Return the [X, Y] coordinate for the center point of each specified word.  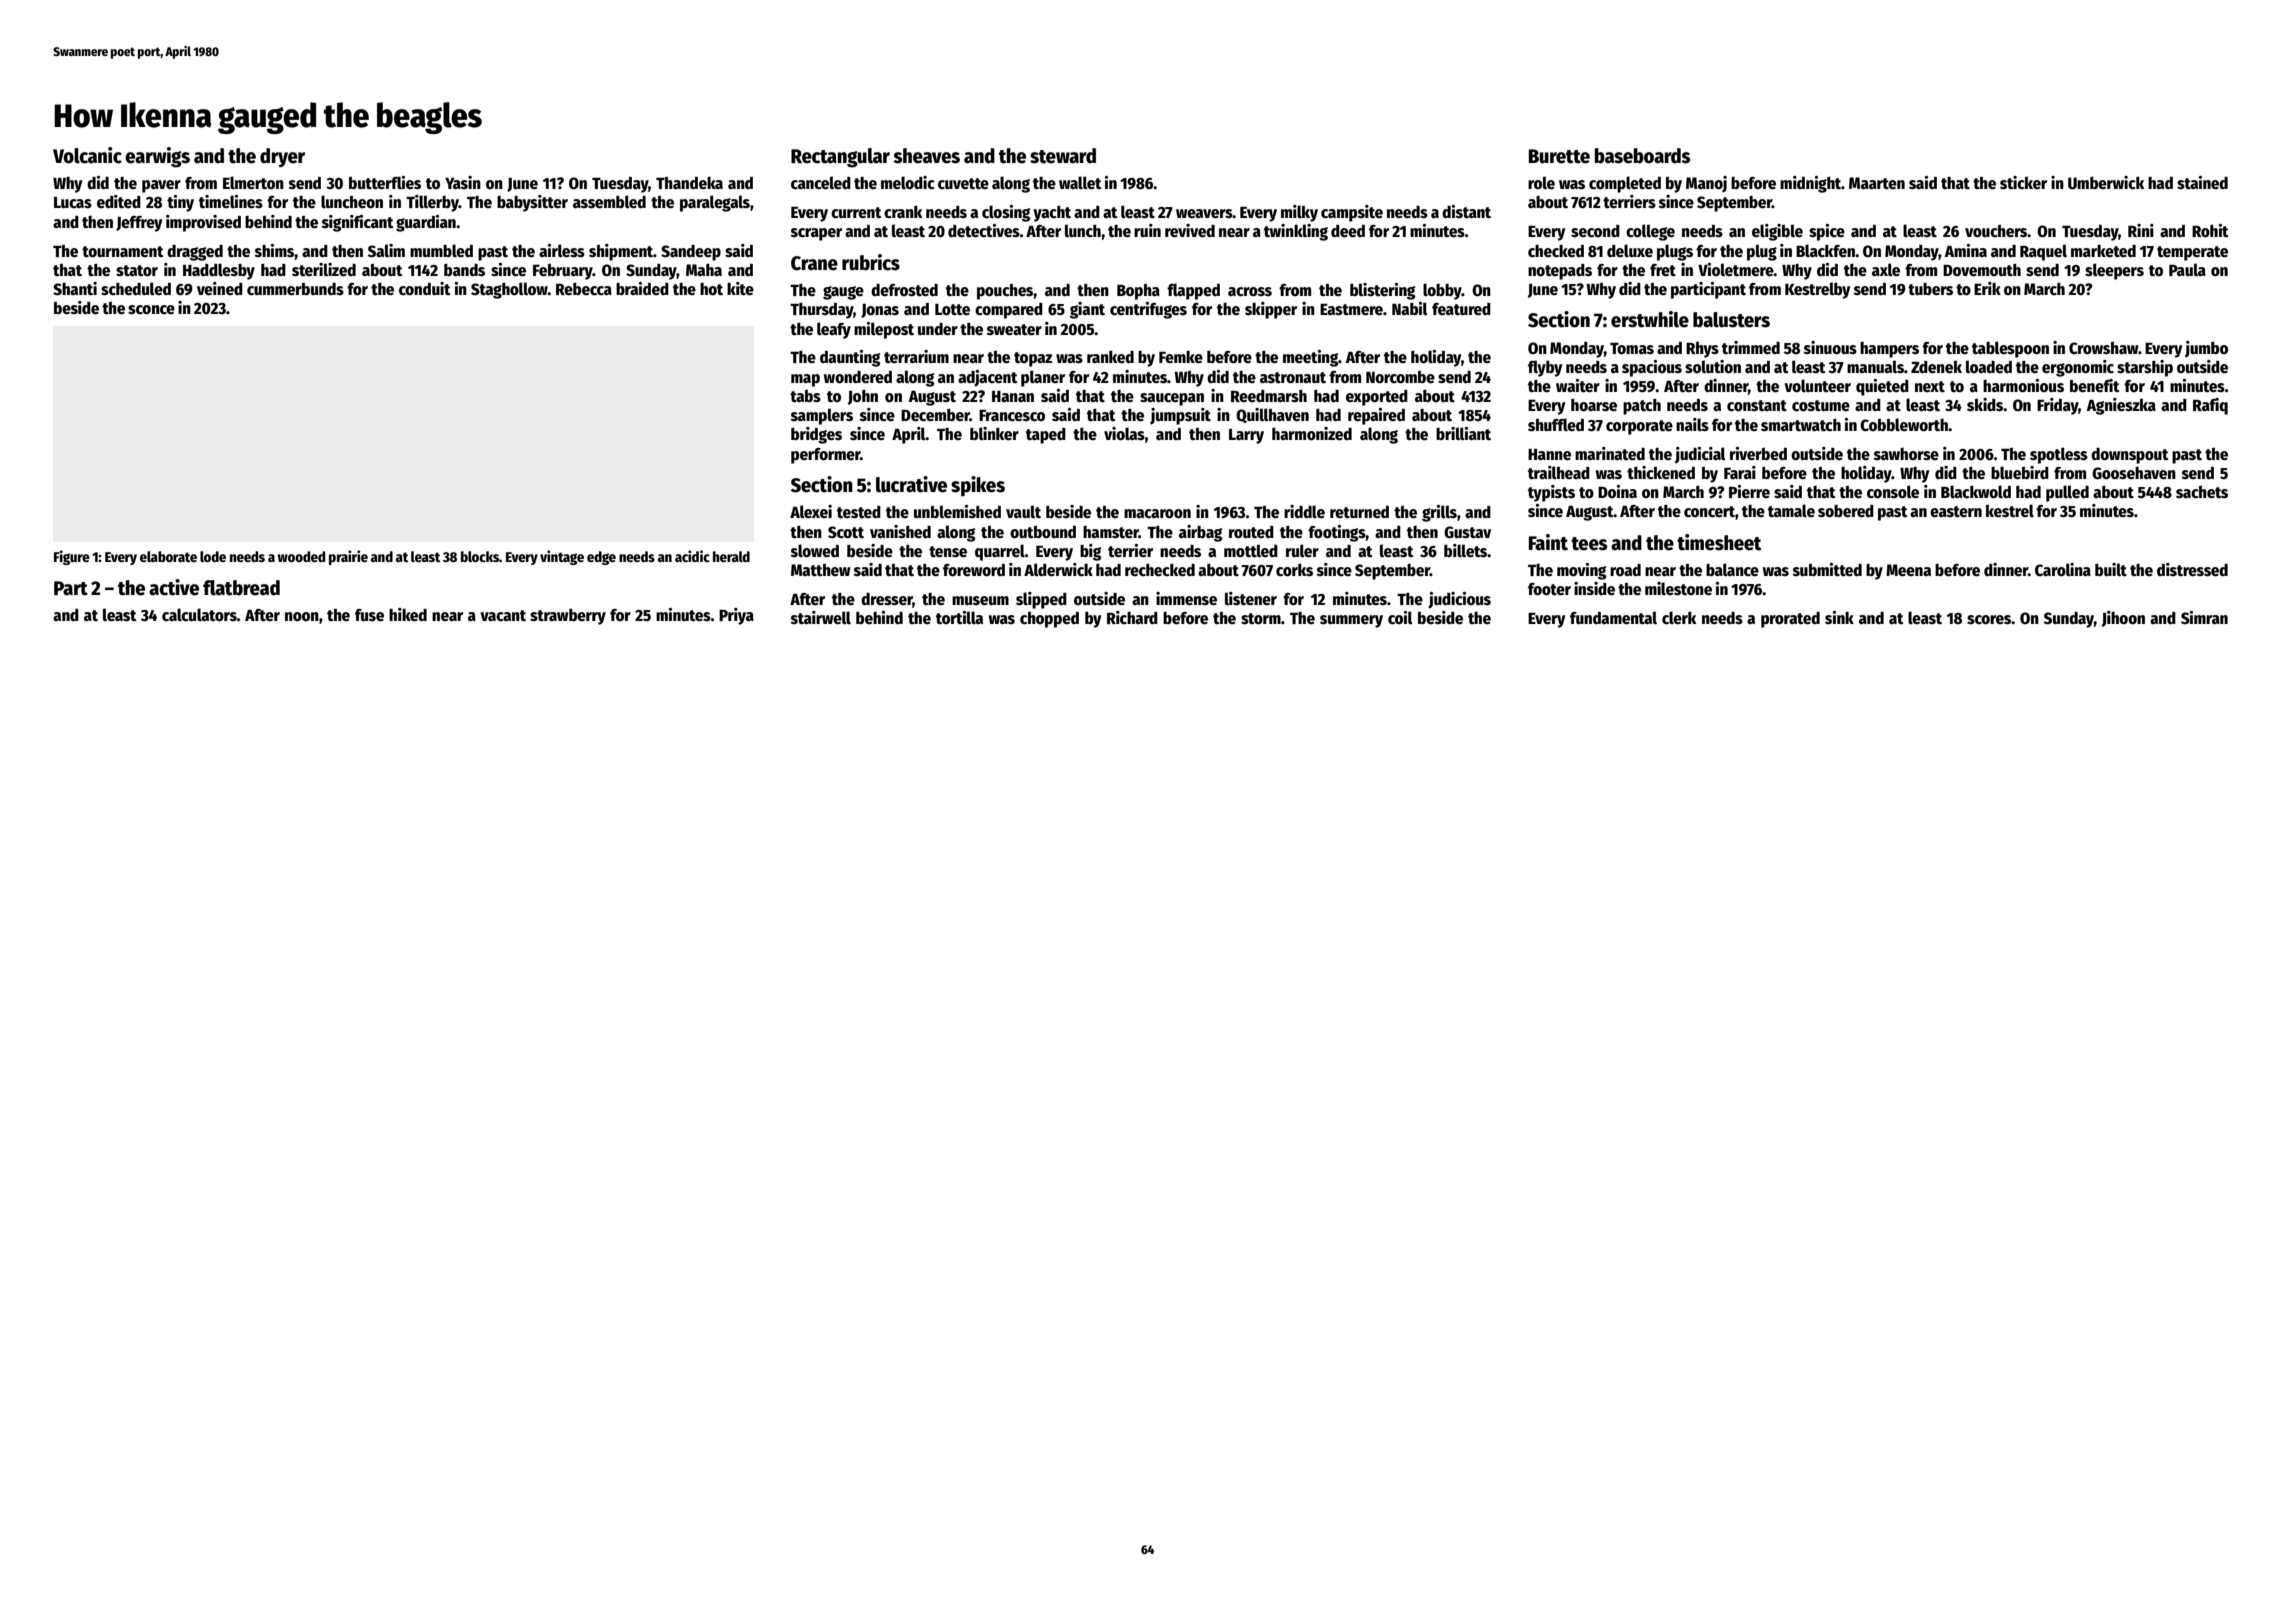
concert [1709, 512]
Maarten [1877, 183]
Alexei [811, 512]
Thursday [822, 311]
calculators [199, 615]
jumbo [2206, 349]
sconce [151, 309]
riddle [1304, 511]
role [1541, 182]
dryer [282, 157]
